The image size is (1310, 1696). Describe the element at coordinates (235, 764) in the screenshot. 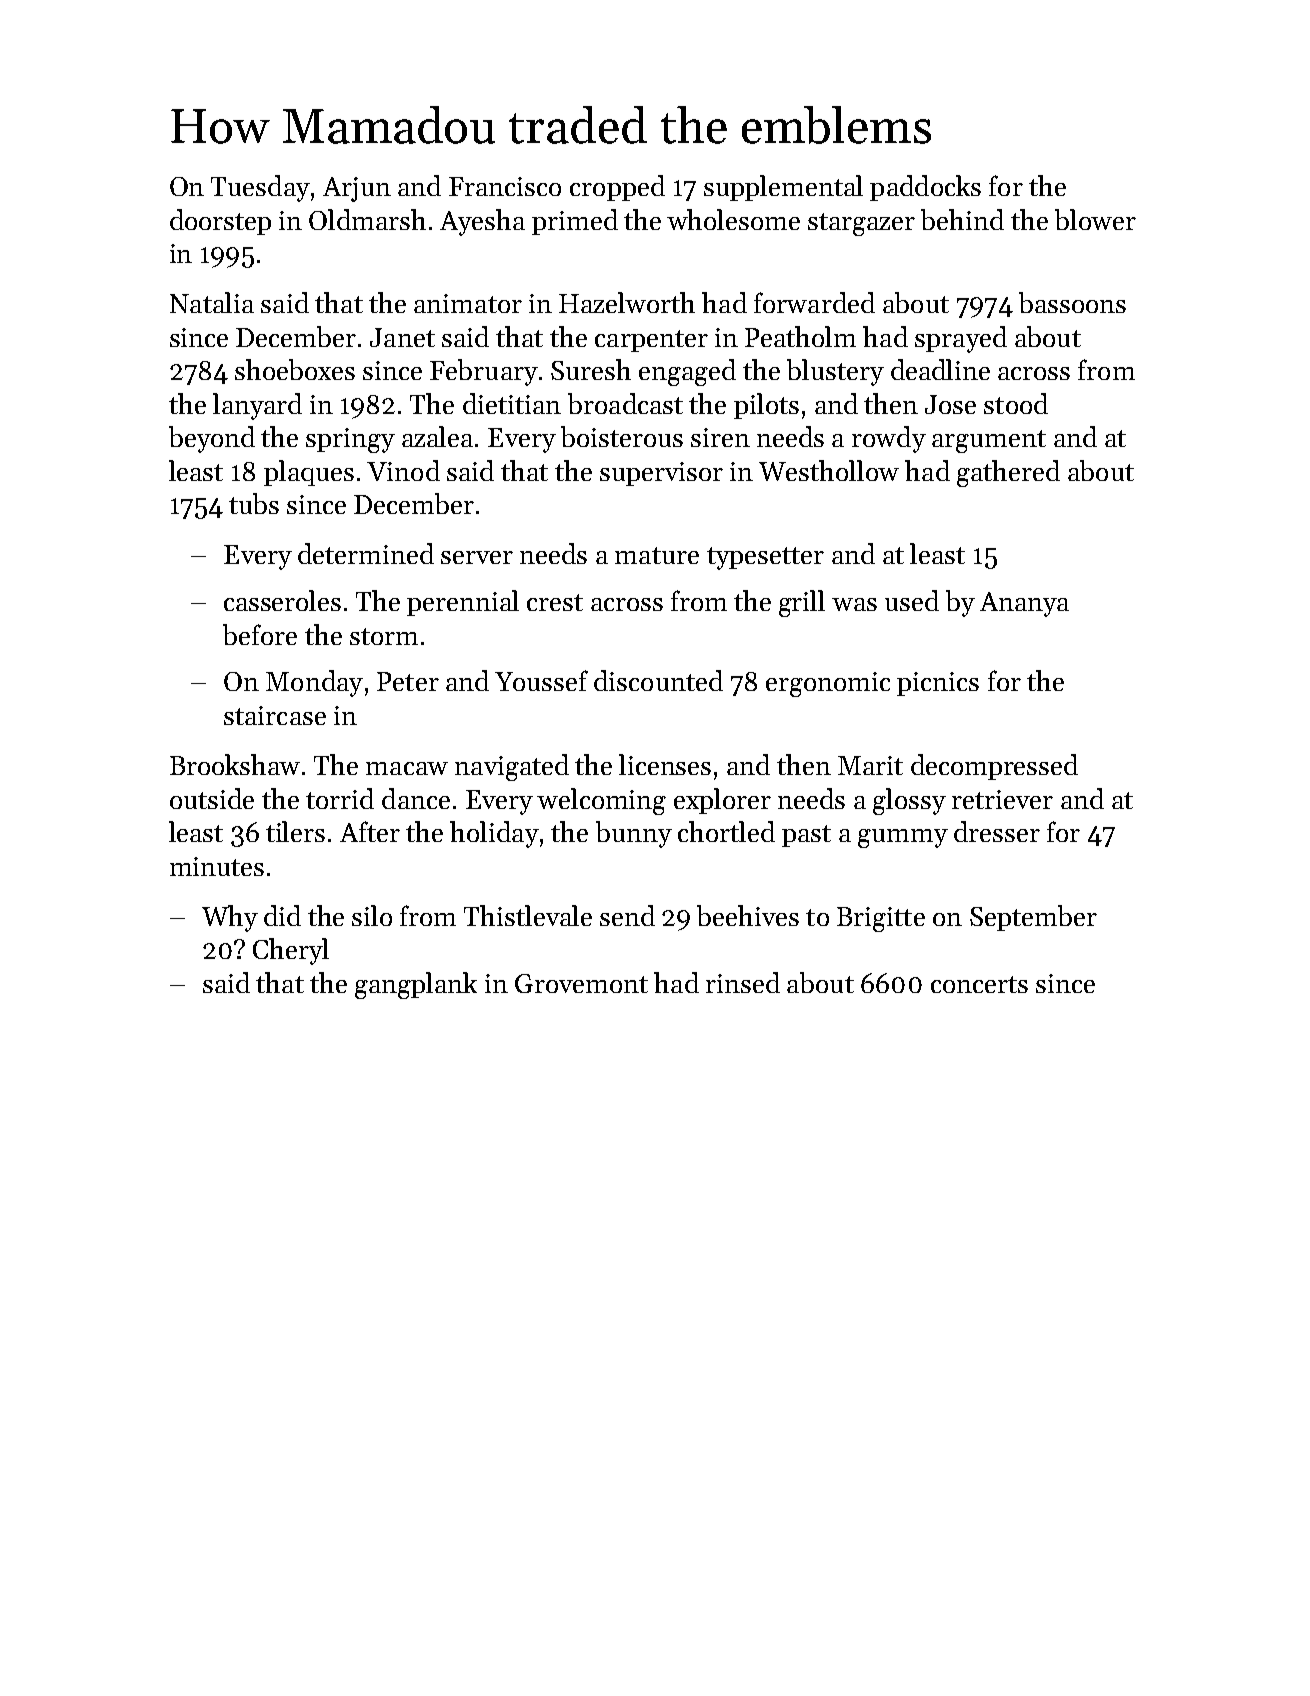

I see `Brookshaw` at that location.
